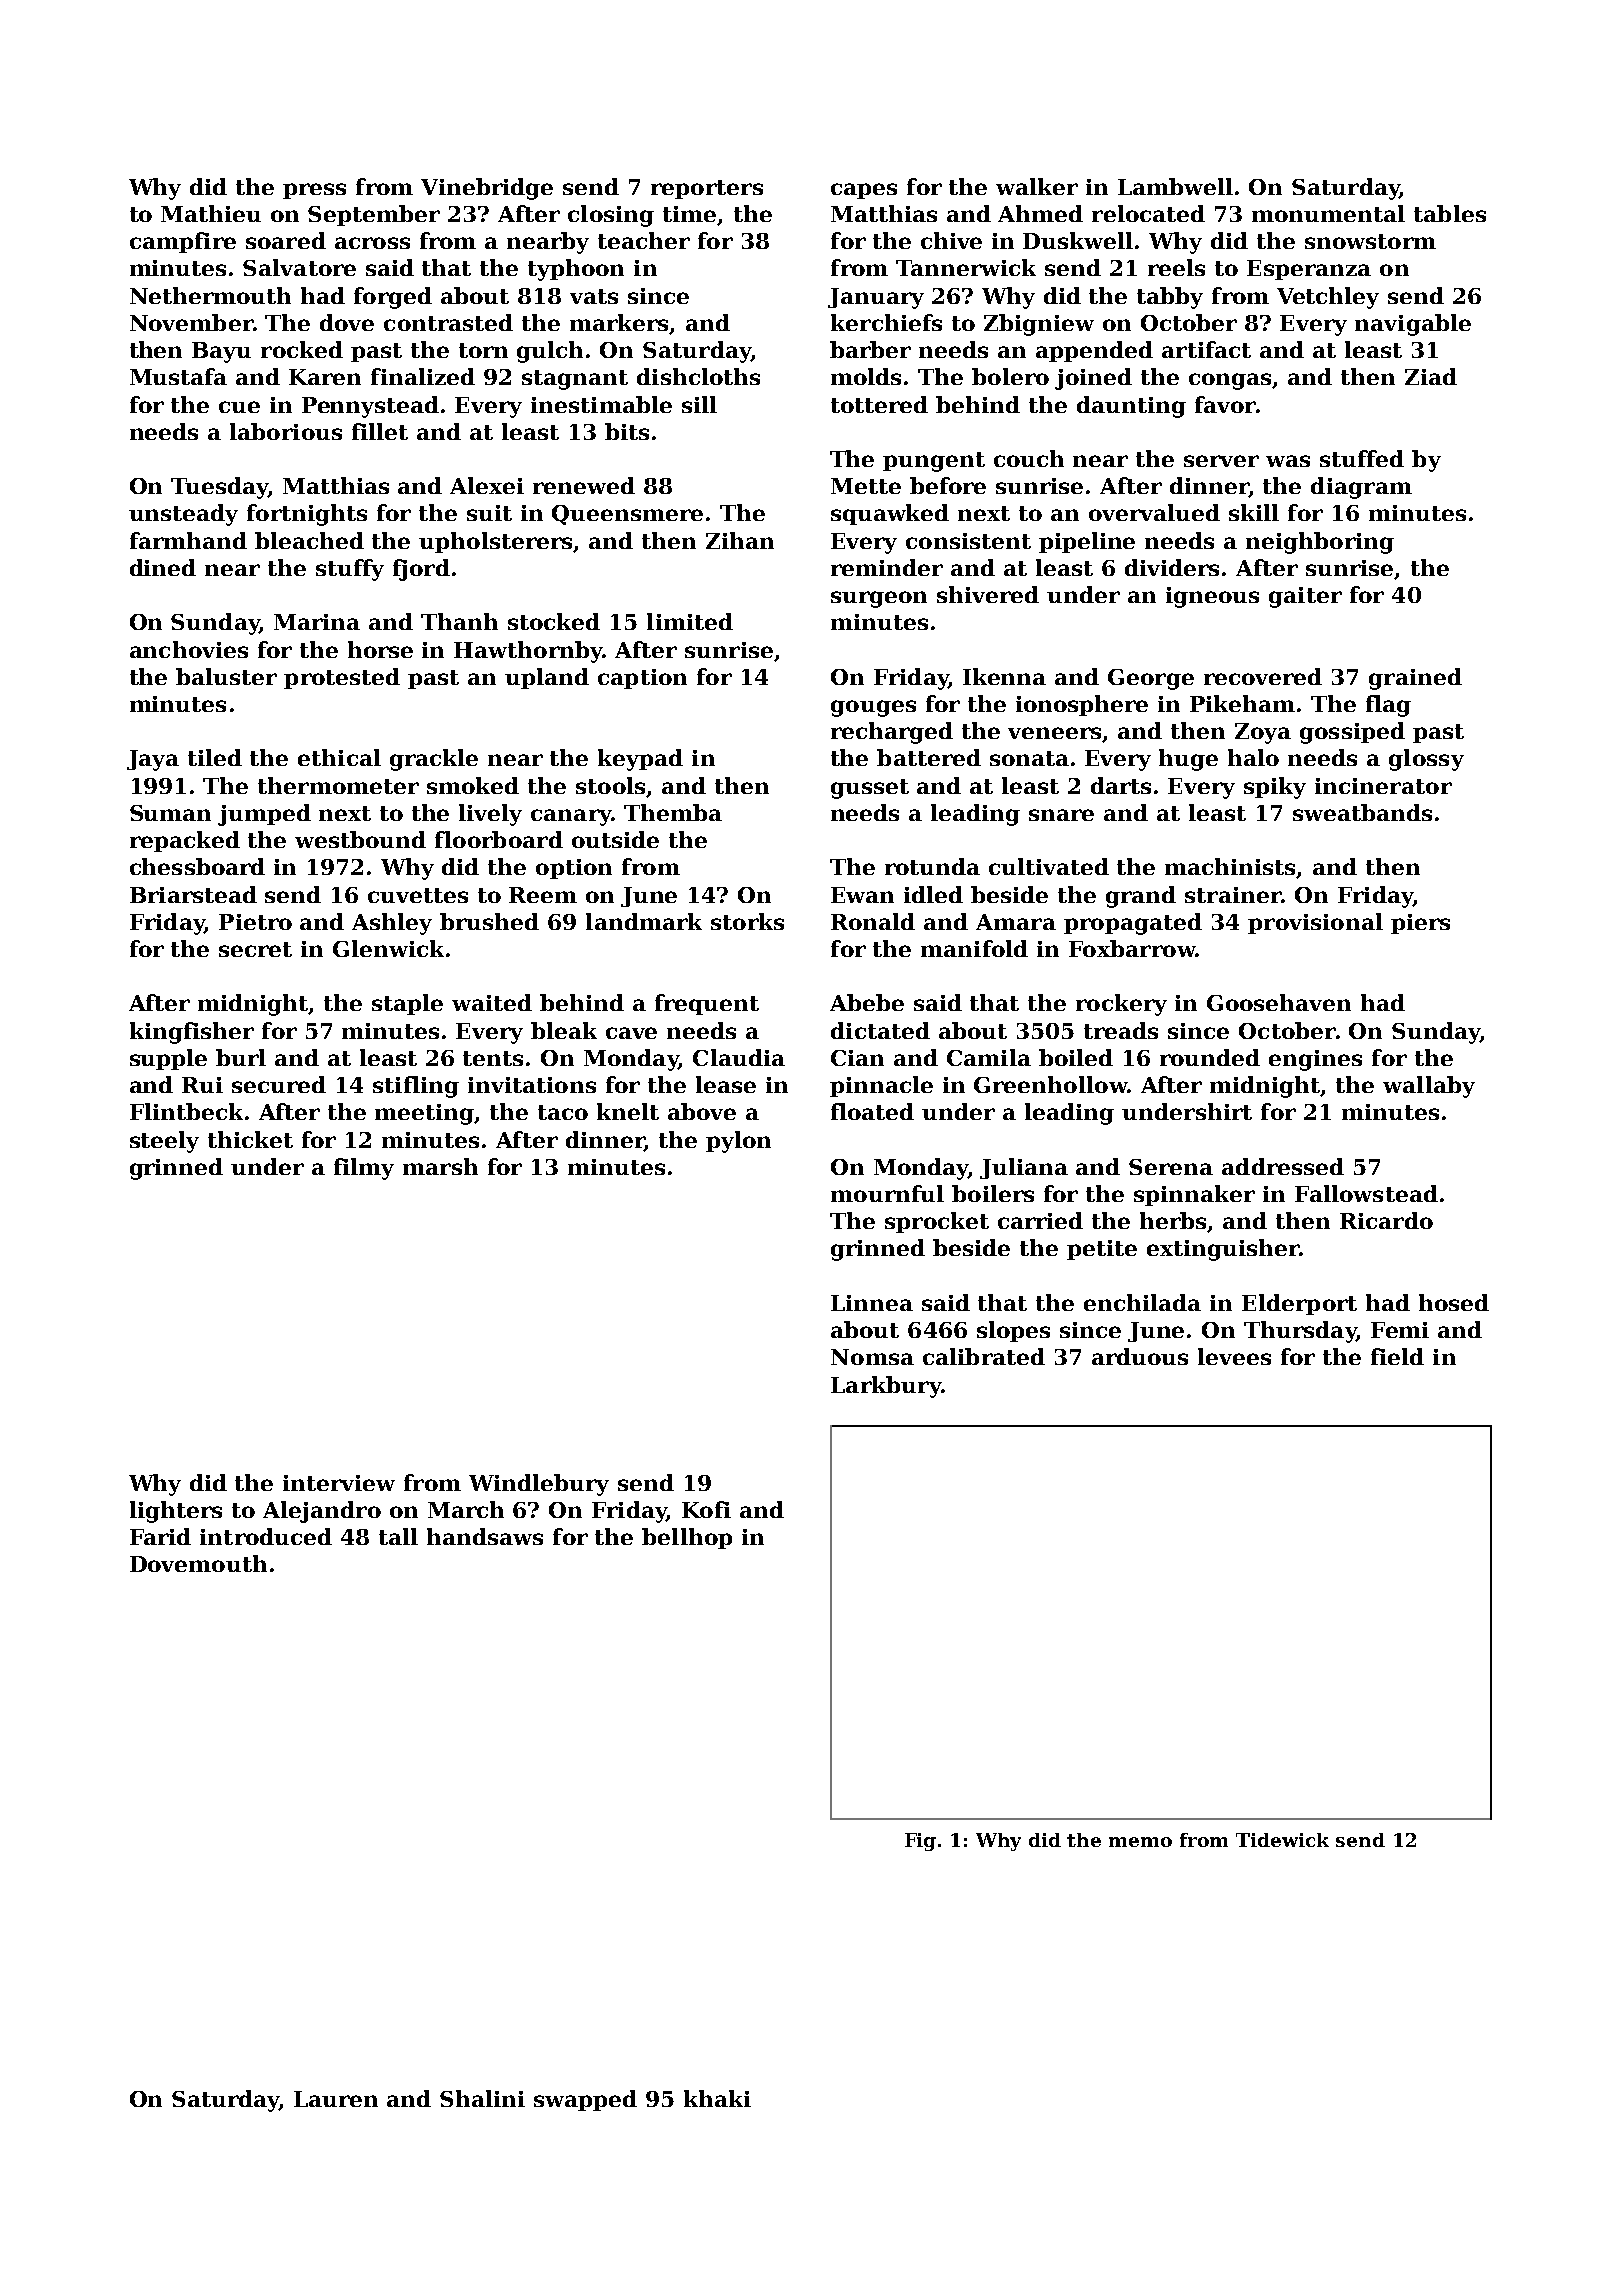 This page has width=1620, height=2292. Describe the element at coordinates (160, 1536) in the page. I see `Farid` at that location.
